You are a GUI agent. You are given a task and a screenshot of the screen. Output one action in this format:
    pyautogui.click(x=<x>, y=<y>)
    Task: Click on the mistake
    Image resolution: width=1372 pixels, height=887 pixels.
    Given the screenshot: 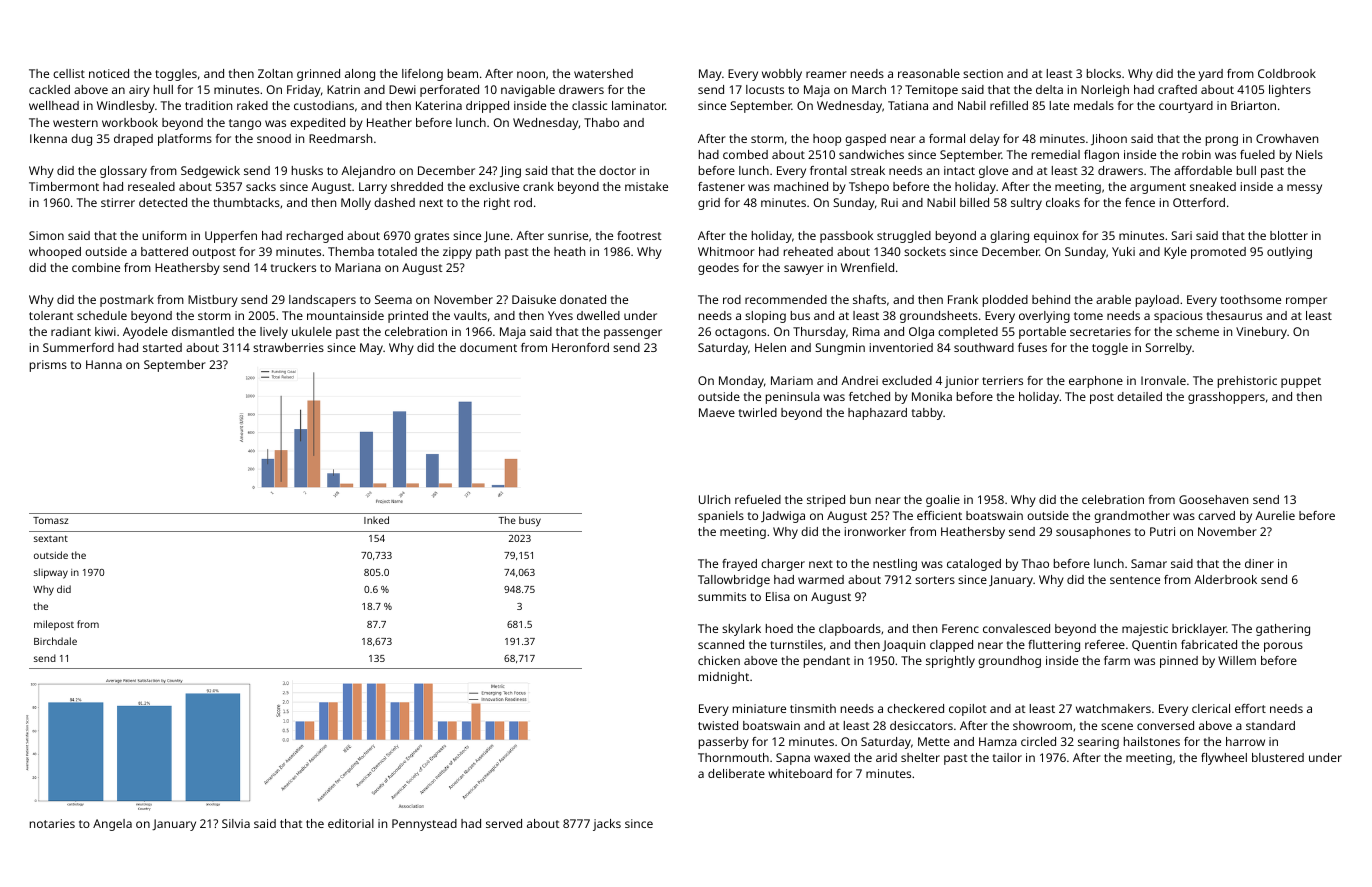 What is the action you would take?
    pyautogui.click(x=646, y=186)
